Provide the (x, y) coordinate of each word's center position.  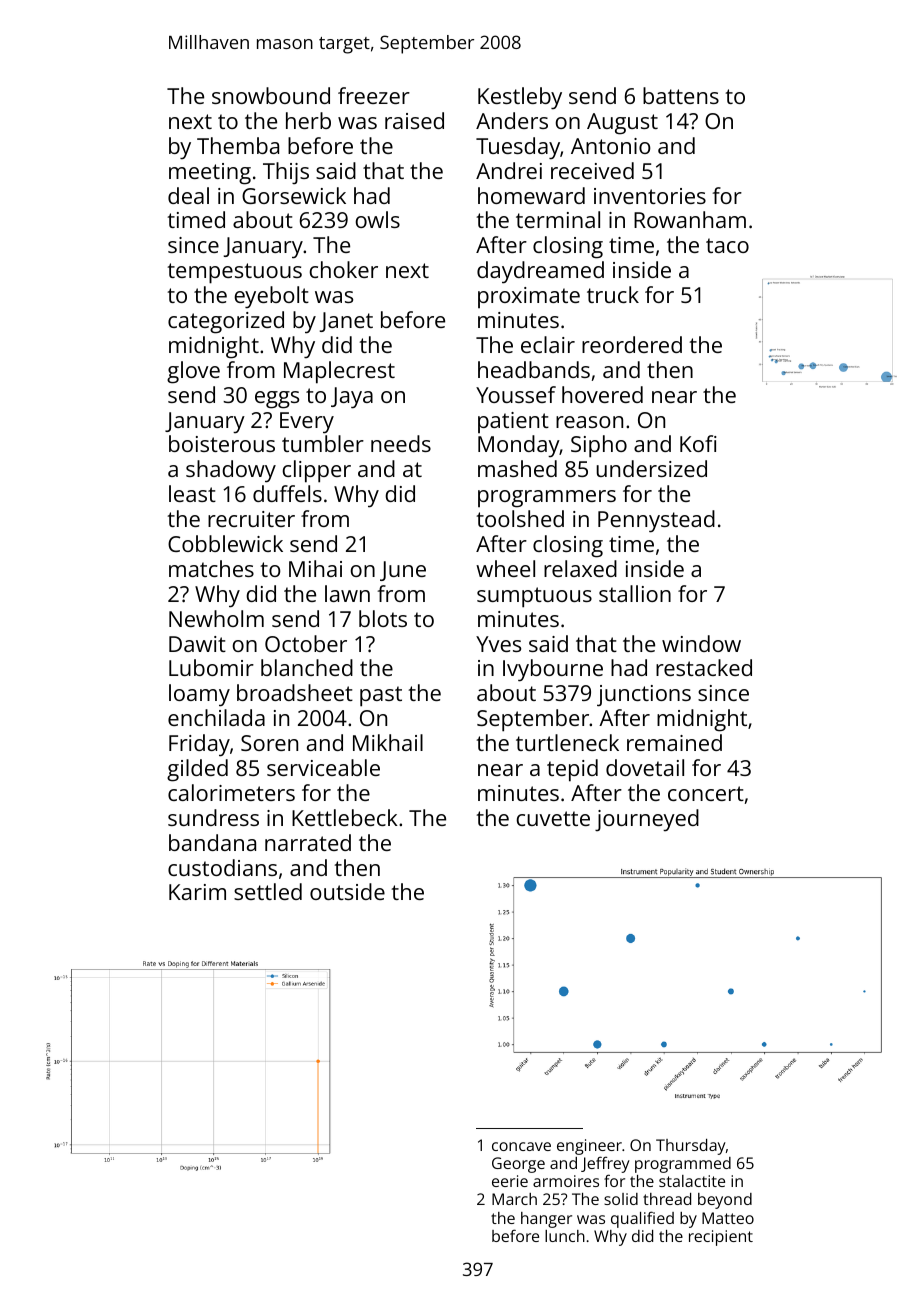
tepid (572, 770)
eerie (510, 1181)
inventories (650, 196)
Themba (238, 145)
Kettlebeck (345, 817)
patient (513, 422)
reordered (632, 344)
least (192, 493)
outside (347, 891)
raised (414, 120)
